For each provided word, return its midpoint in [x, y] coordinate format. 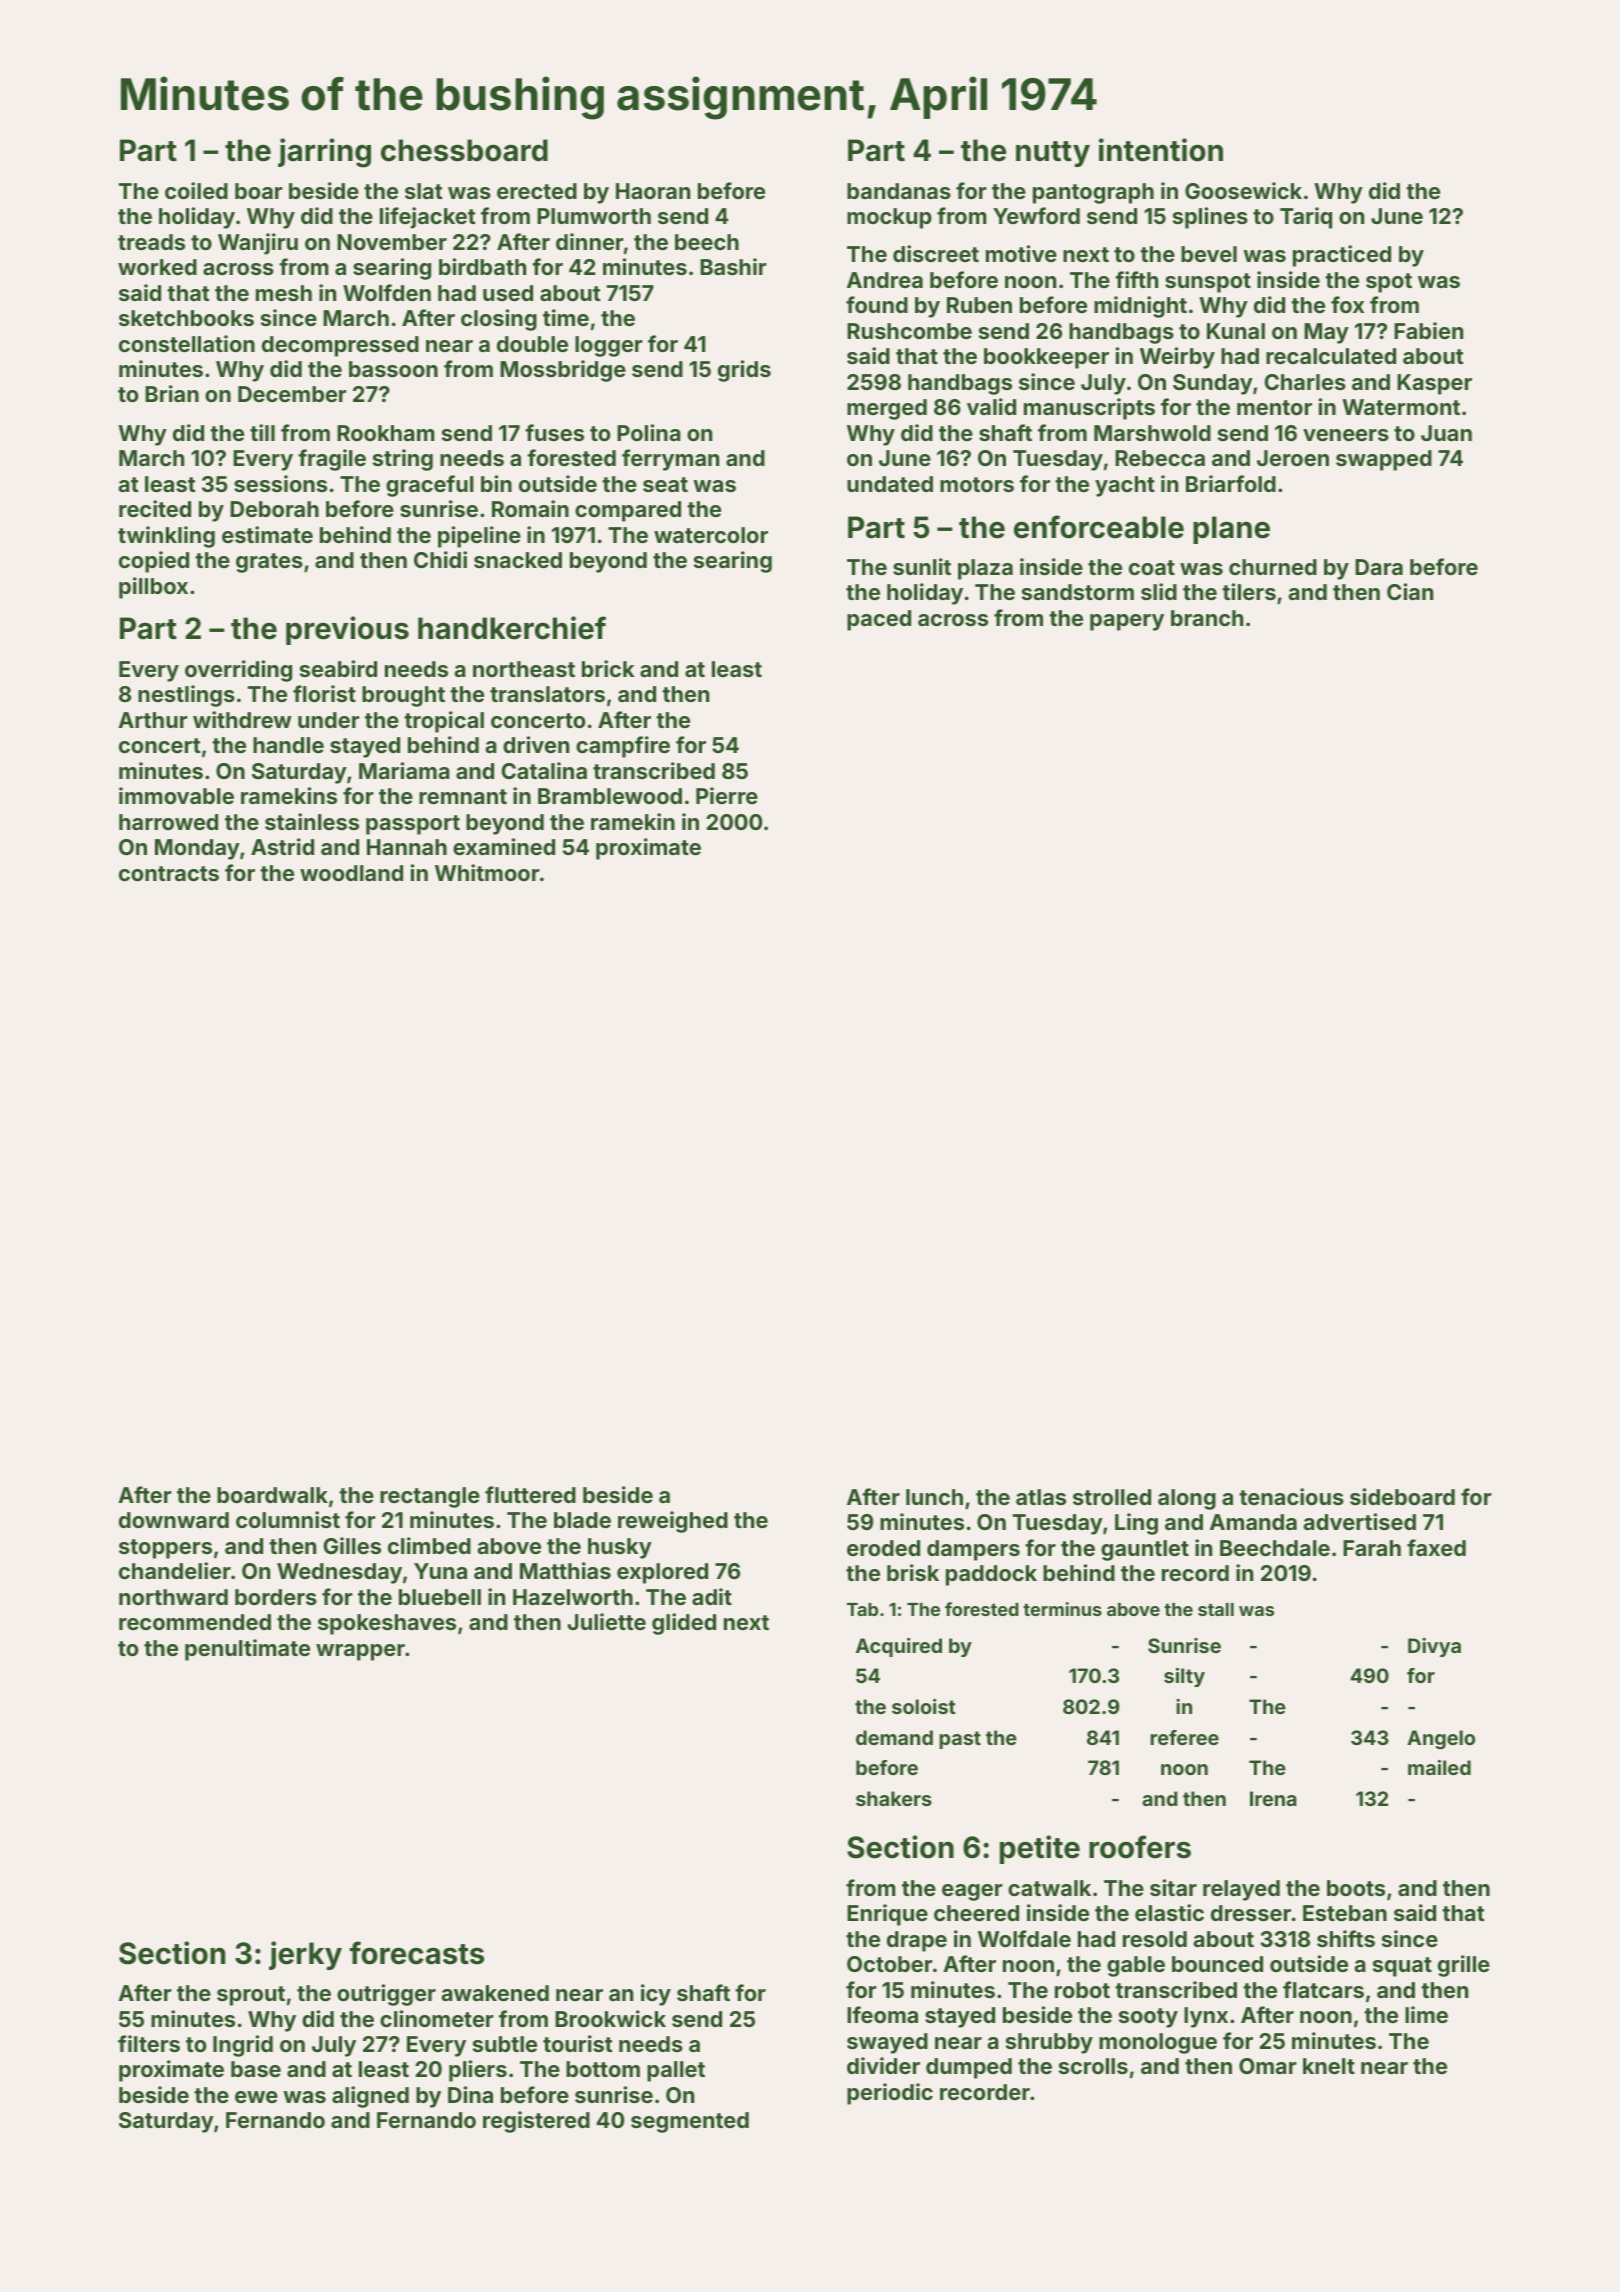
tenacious [1291, 1496]
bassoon [393, 369]
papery [1127, 622]
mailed [1439, 1767]
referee [1184, 1737]
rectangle [430, 1497]
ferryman [670, 460]
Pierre [727, 795]
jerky [305, 1955]
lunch [934, 1497]
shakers [894, 1798]
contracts [169, 873]
